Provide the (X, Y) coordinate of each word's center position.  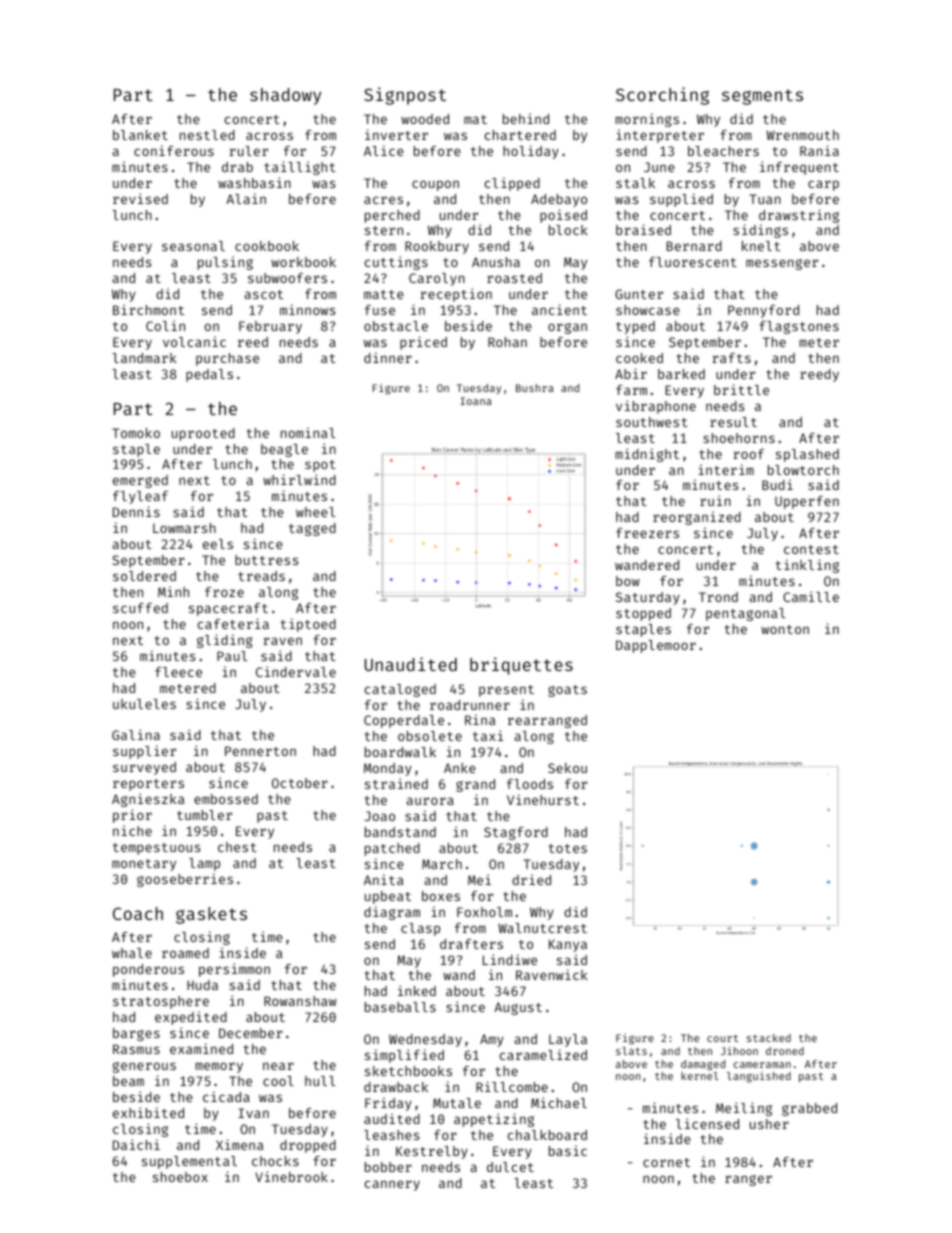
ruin (715, 500)
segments (762, 97)
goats (567, 691)
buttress (266, 560)
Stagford (516, 833)
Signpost (405, 96)
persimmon (234, 970)
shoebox (180, 1177)
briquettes (521, 666)
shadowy (285, 96)
